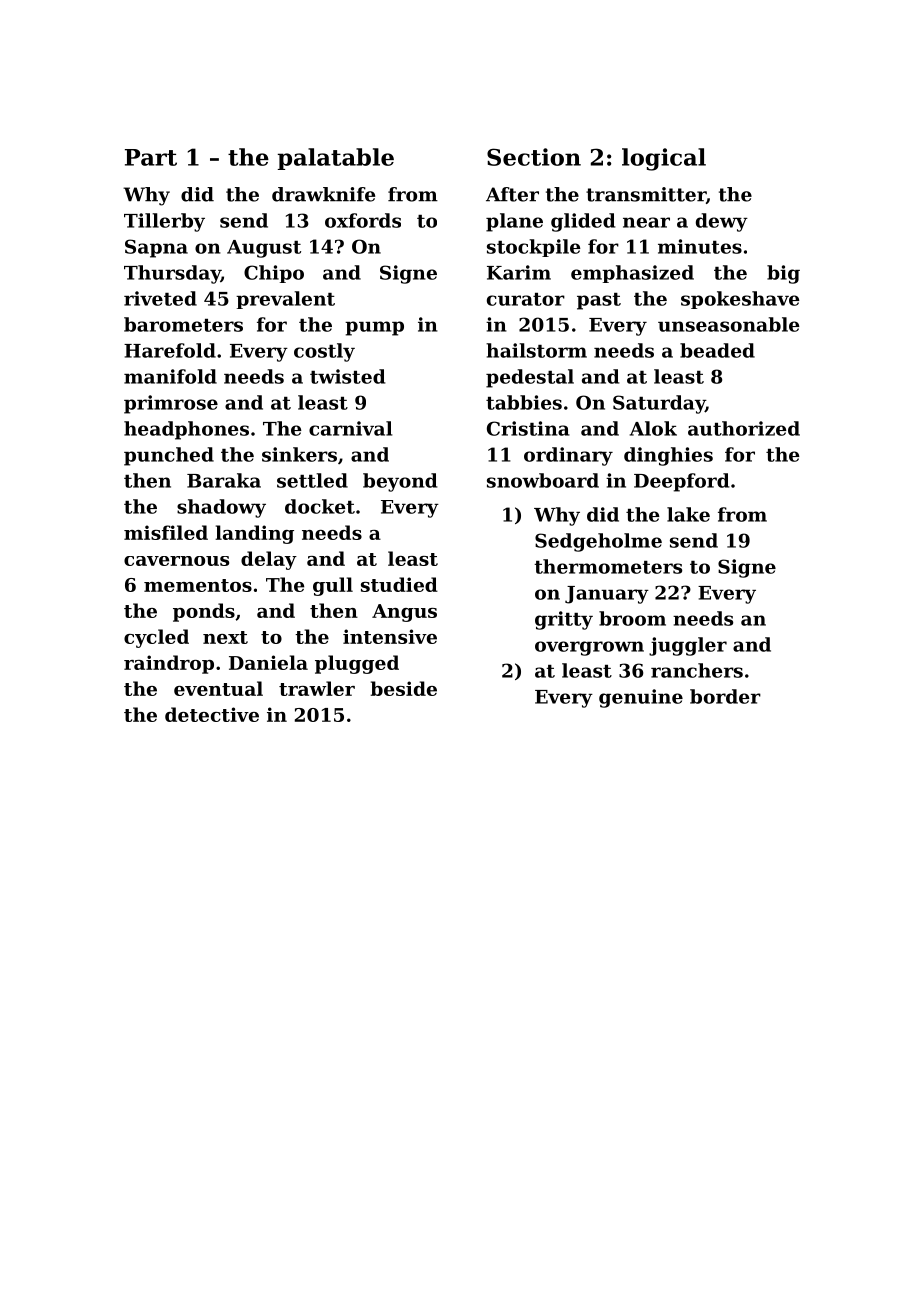 Image resolution: width=924 pixels, height=1311 pixels. Describe the element at coordinates (717, 350) in the page. I see `beaded` at that location.
